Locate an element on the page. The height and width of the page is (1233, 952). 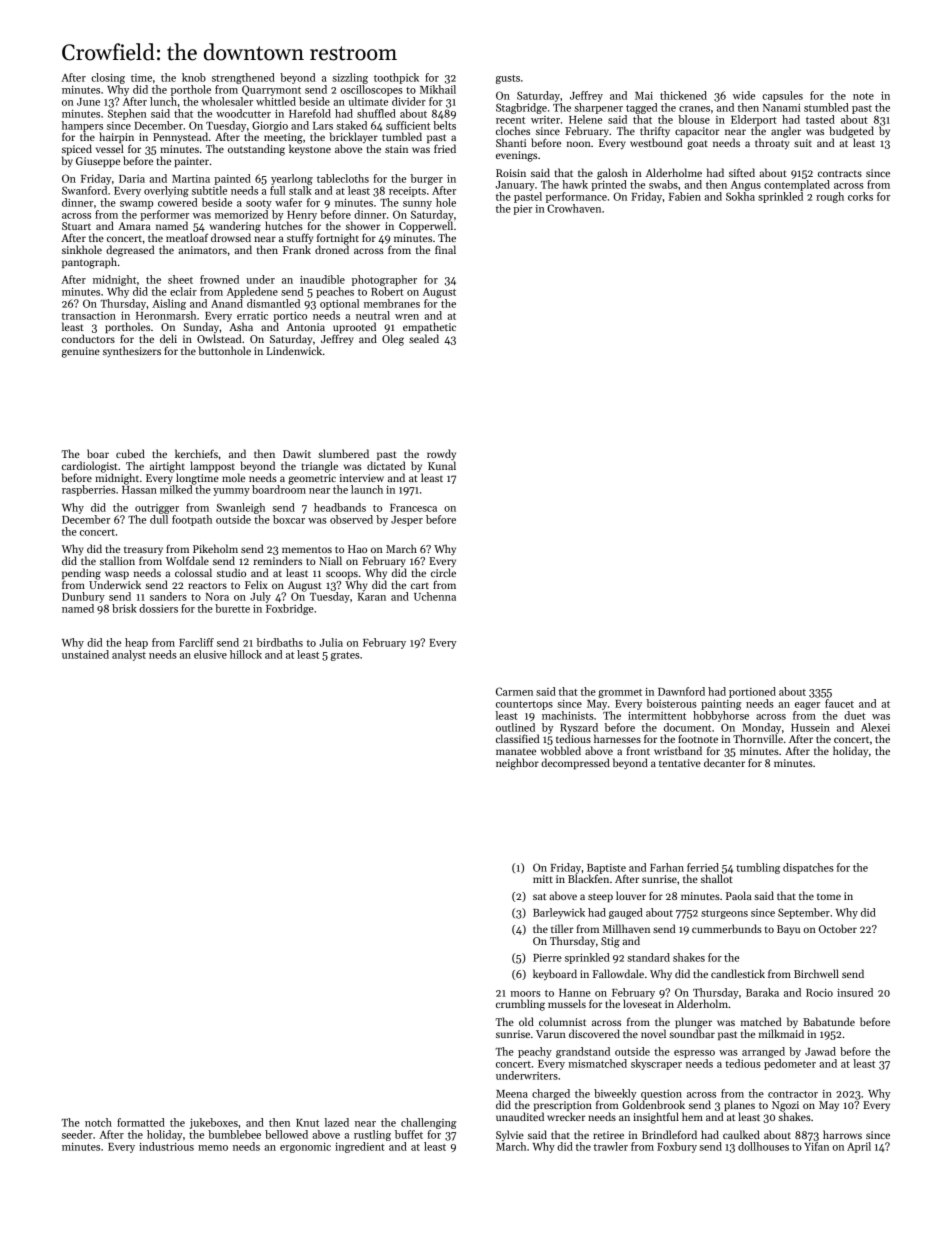
columnist is located at coordinates (562, 1021).
